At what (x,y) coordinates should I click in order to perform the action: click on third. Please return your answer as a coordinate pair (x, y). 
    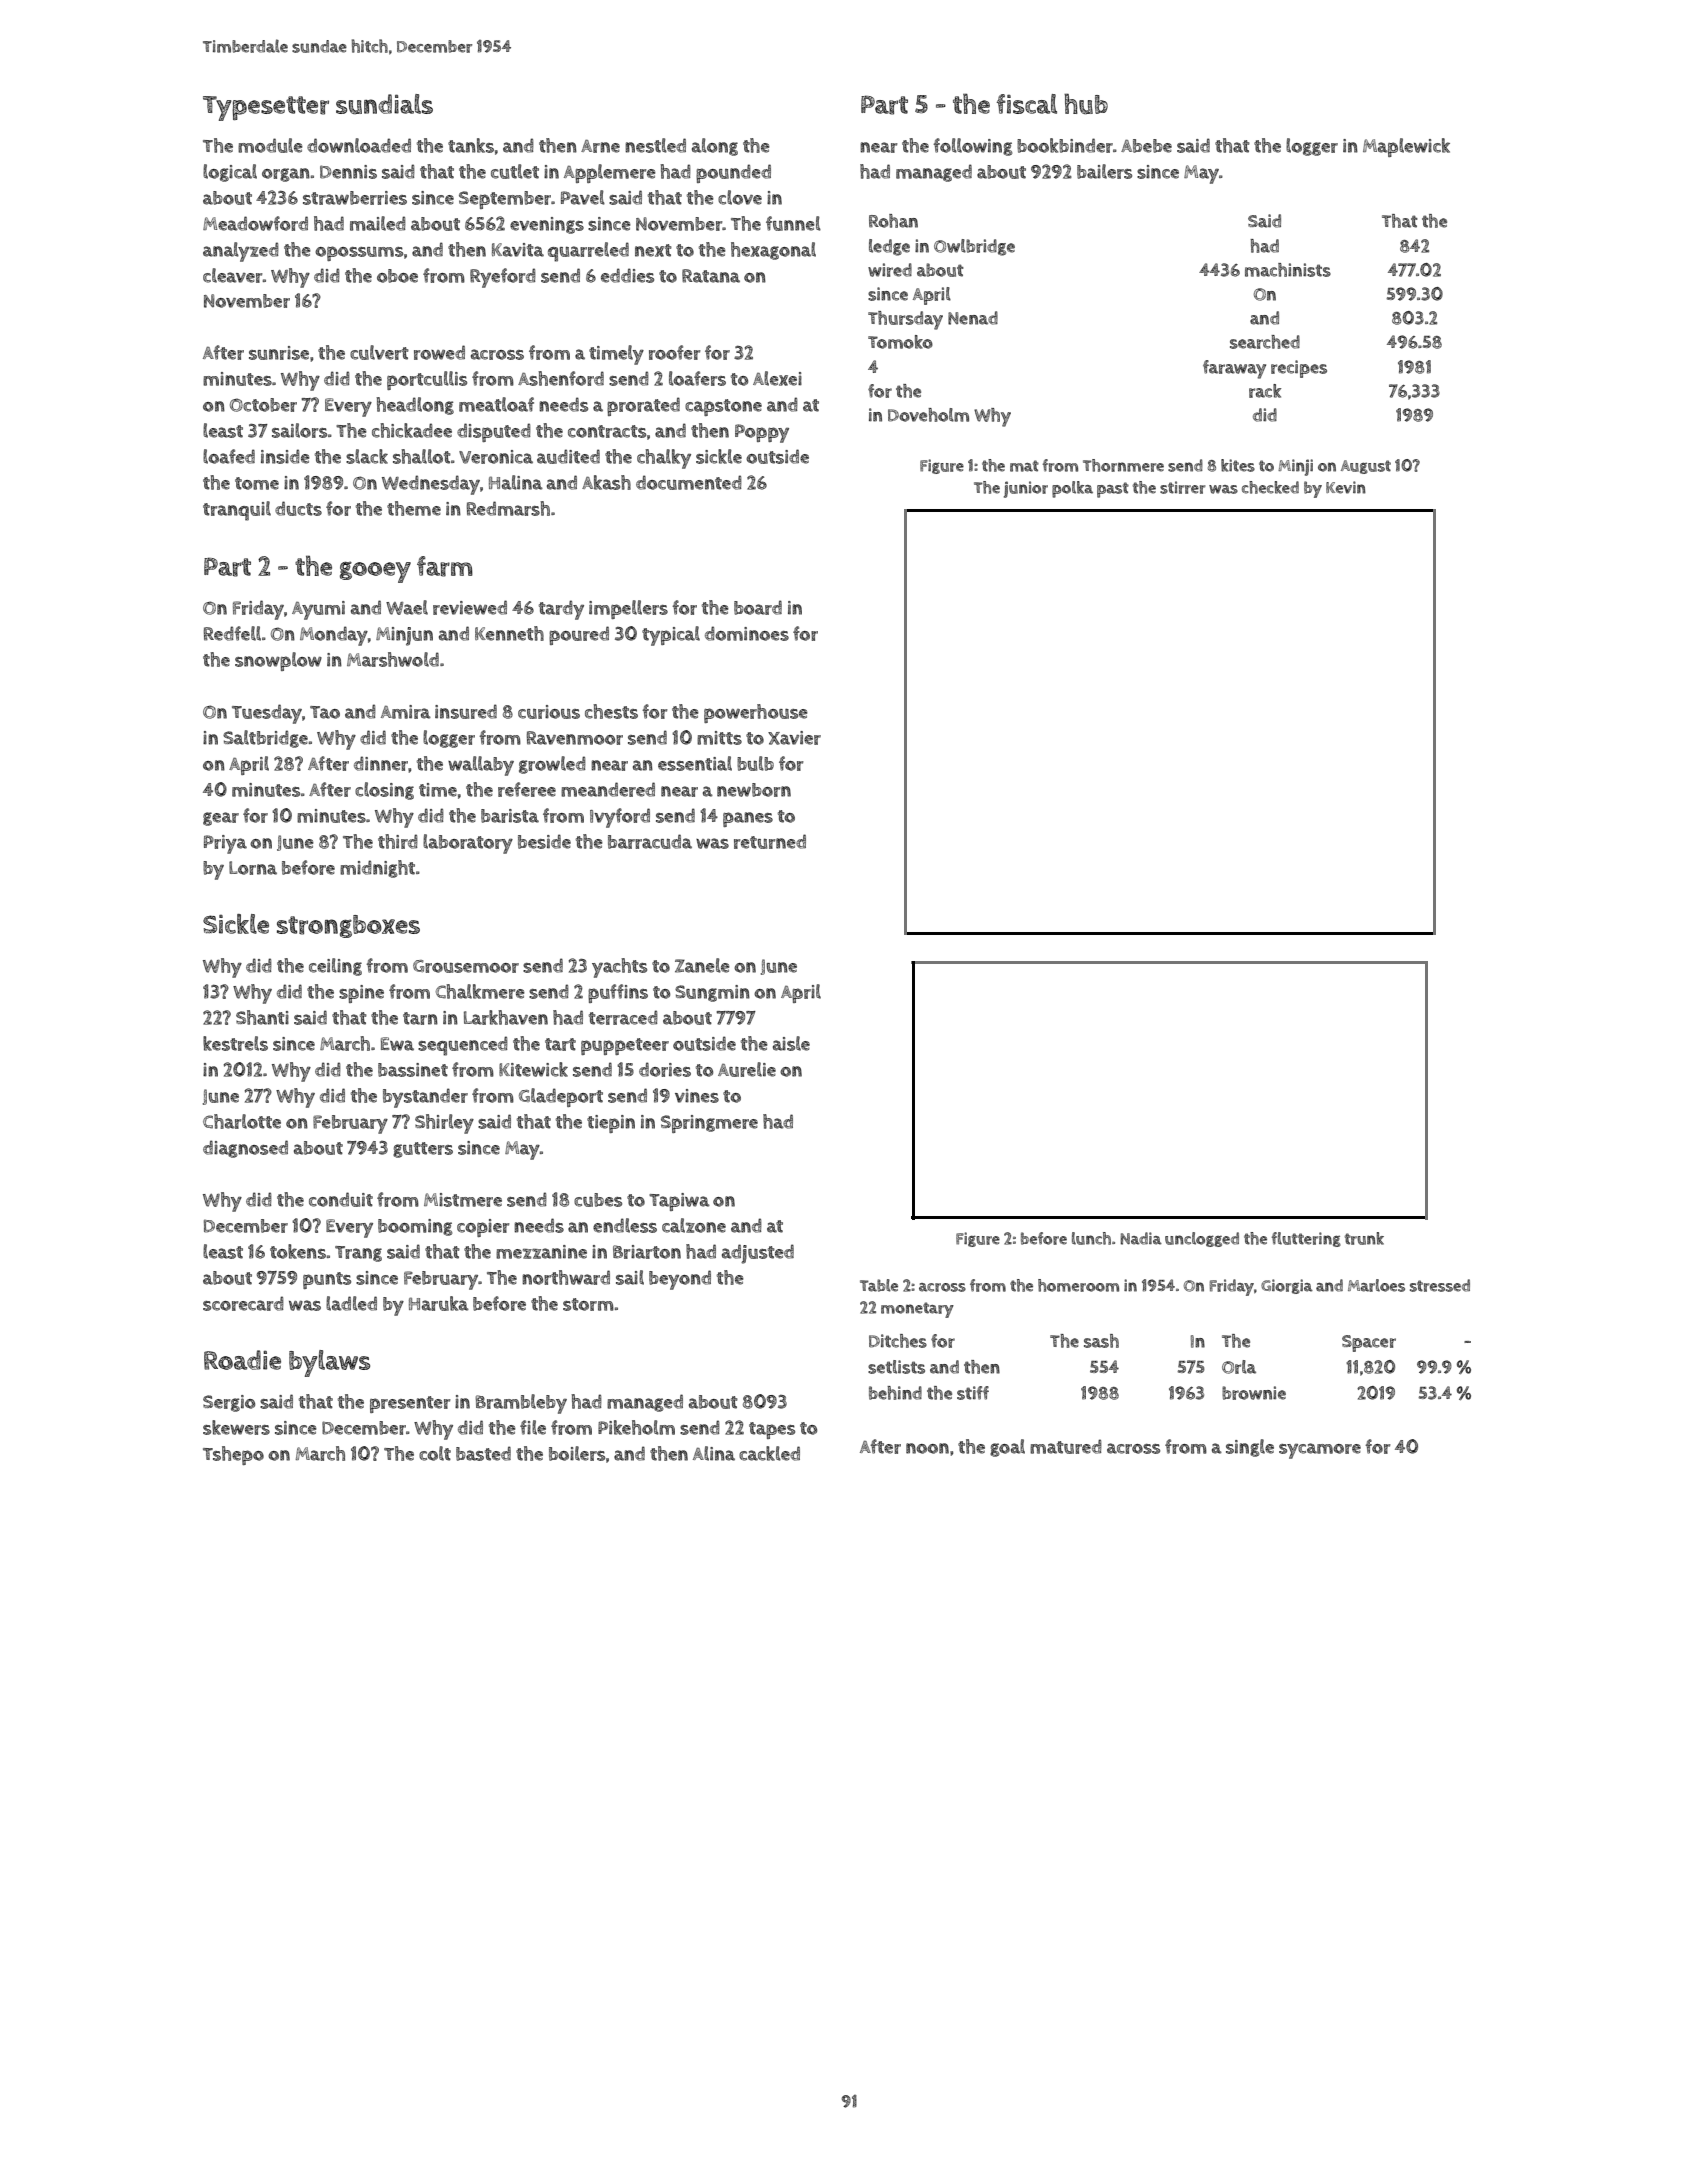
    Looking at the image, I should click on (398, 841).
